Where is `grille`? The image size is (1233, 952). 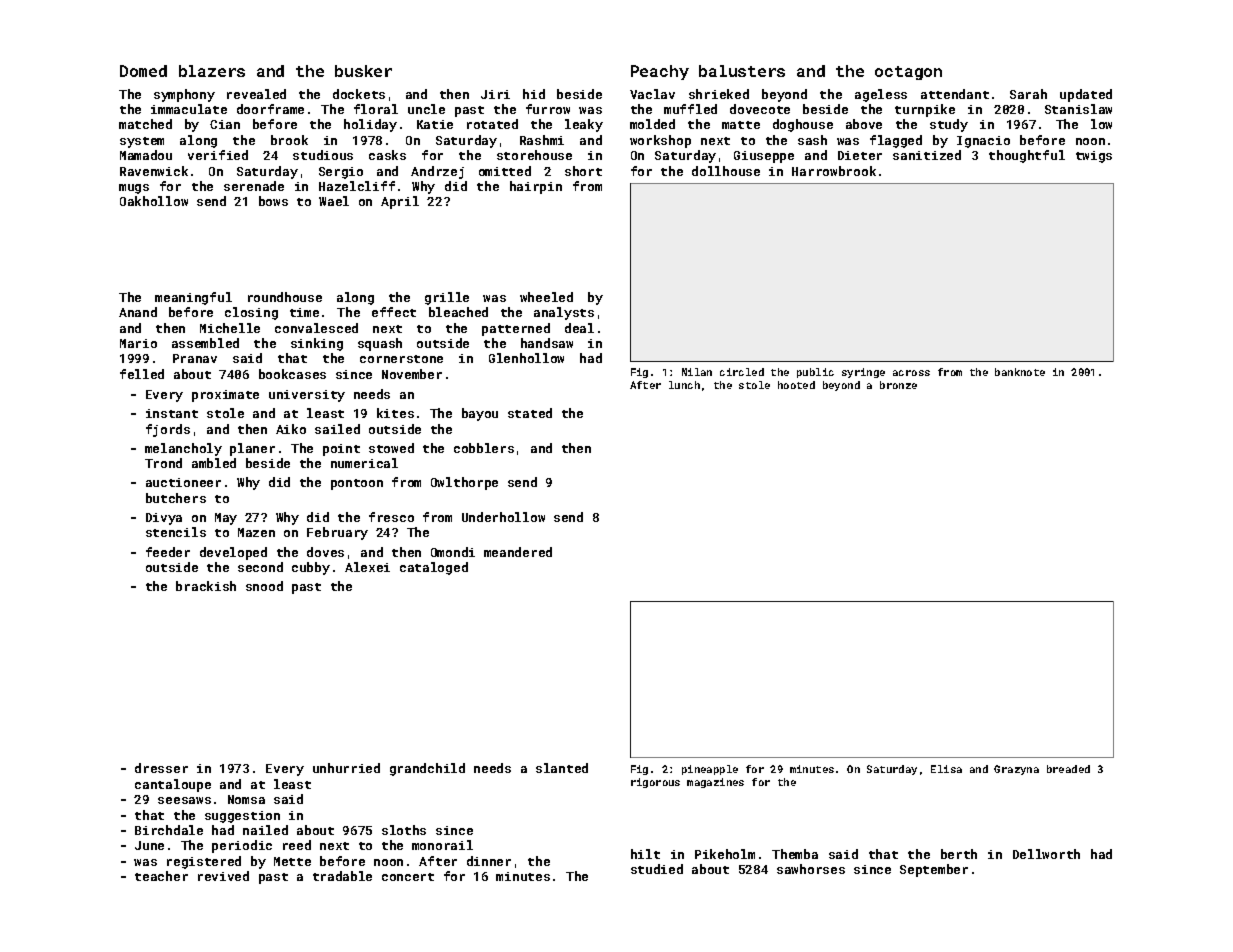
grille is located at coordinates (447, 298).
